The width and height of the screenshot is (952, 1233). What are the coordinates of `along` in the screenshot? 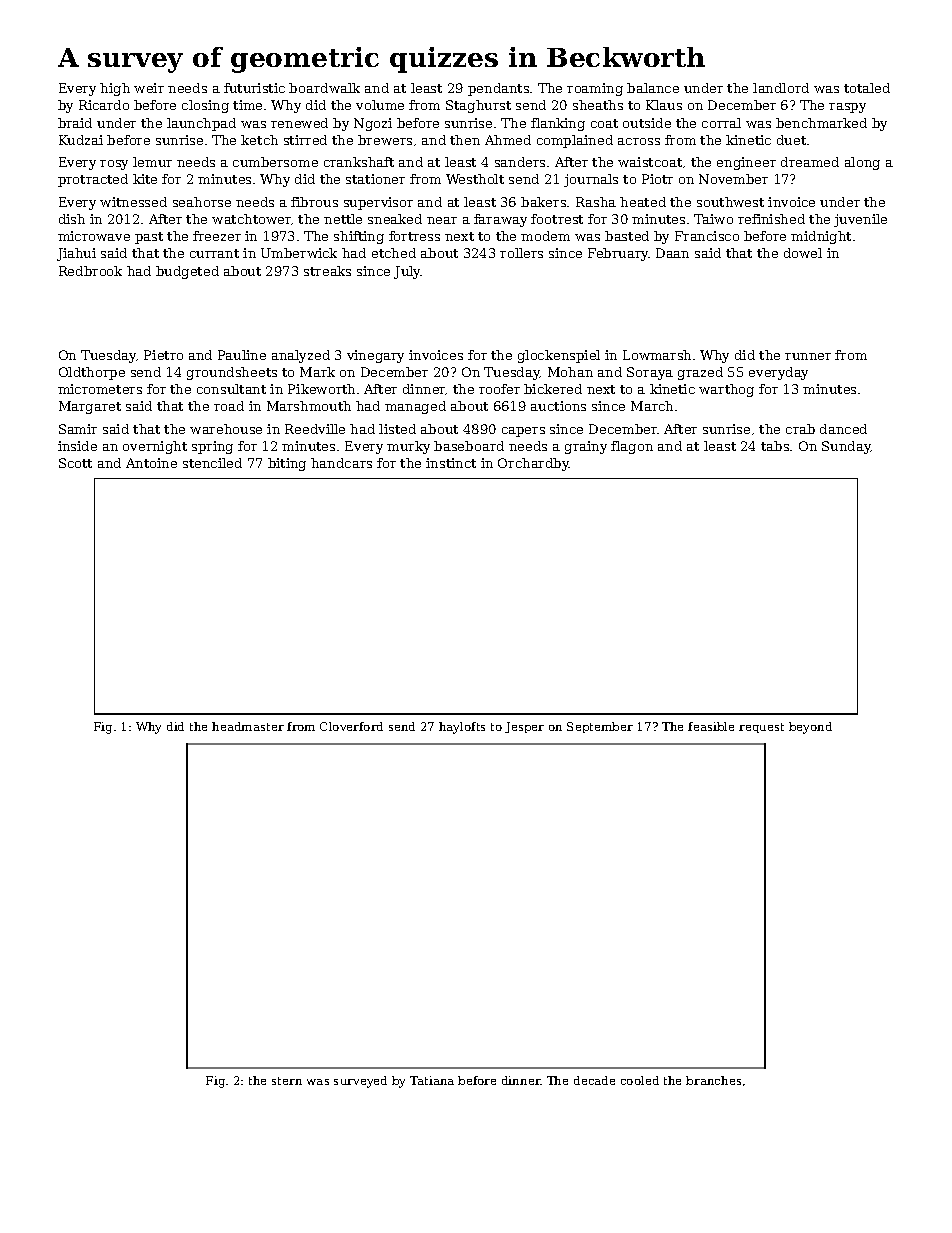 It's located at (862, 163).
